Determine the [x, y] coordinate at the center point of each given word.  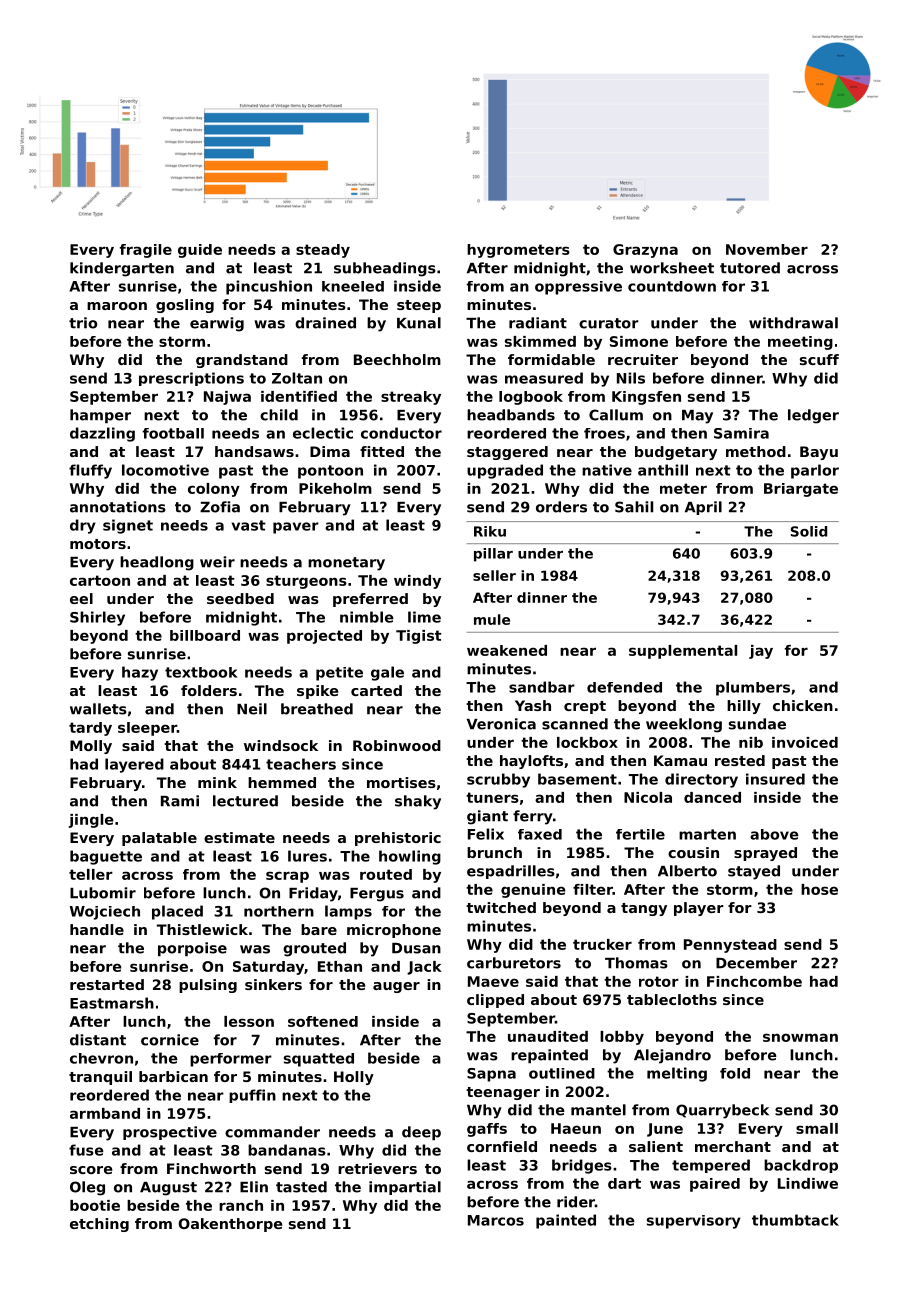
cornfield [502, 1146]
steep [419, 306]
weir [217, 562]
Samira [741, 433]
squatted [319, 1060]
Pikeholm [335, 488]
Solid [809, 531]
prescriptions [191, 379]
